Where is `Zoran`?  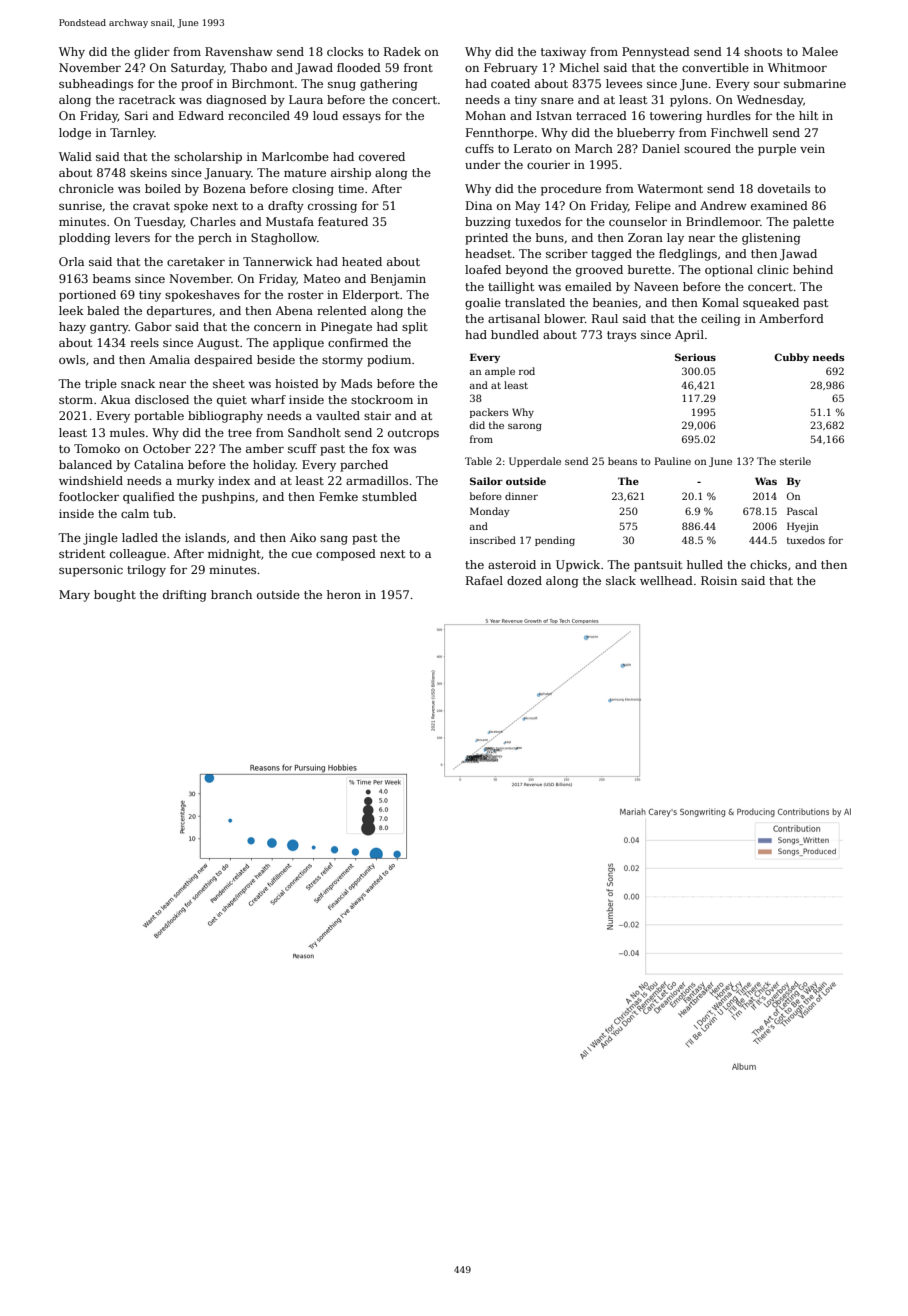
Zoran is located at coordinates (645, 237).
